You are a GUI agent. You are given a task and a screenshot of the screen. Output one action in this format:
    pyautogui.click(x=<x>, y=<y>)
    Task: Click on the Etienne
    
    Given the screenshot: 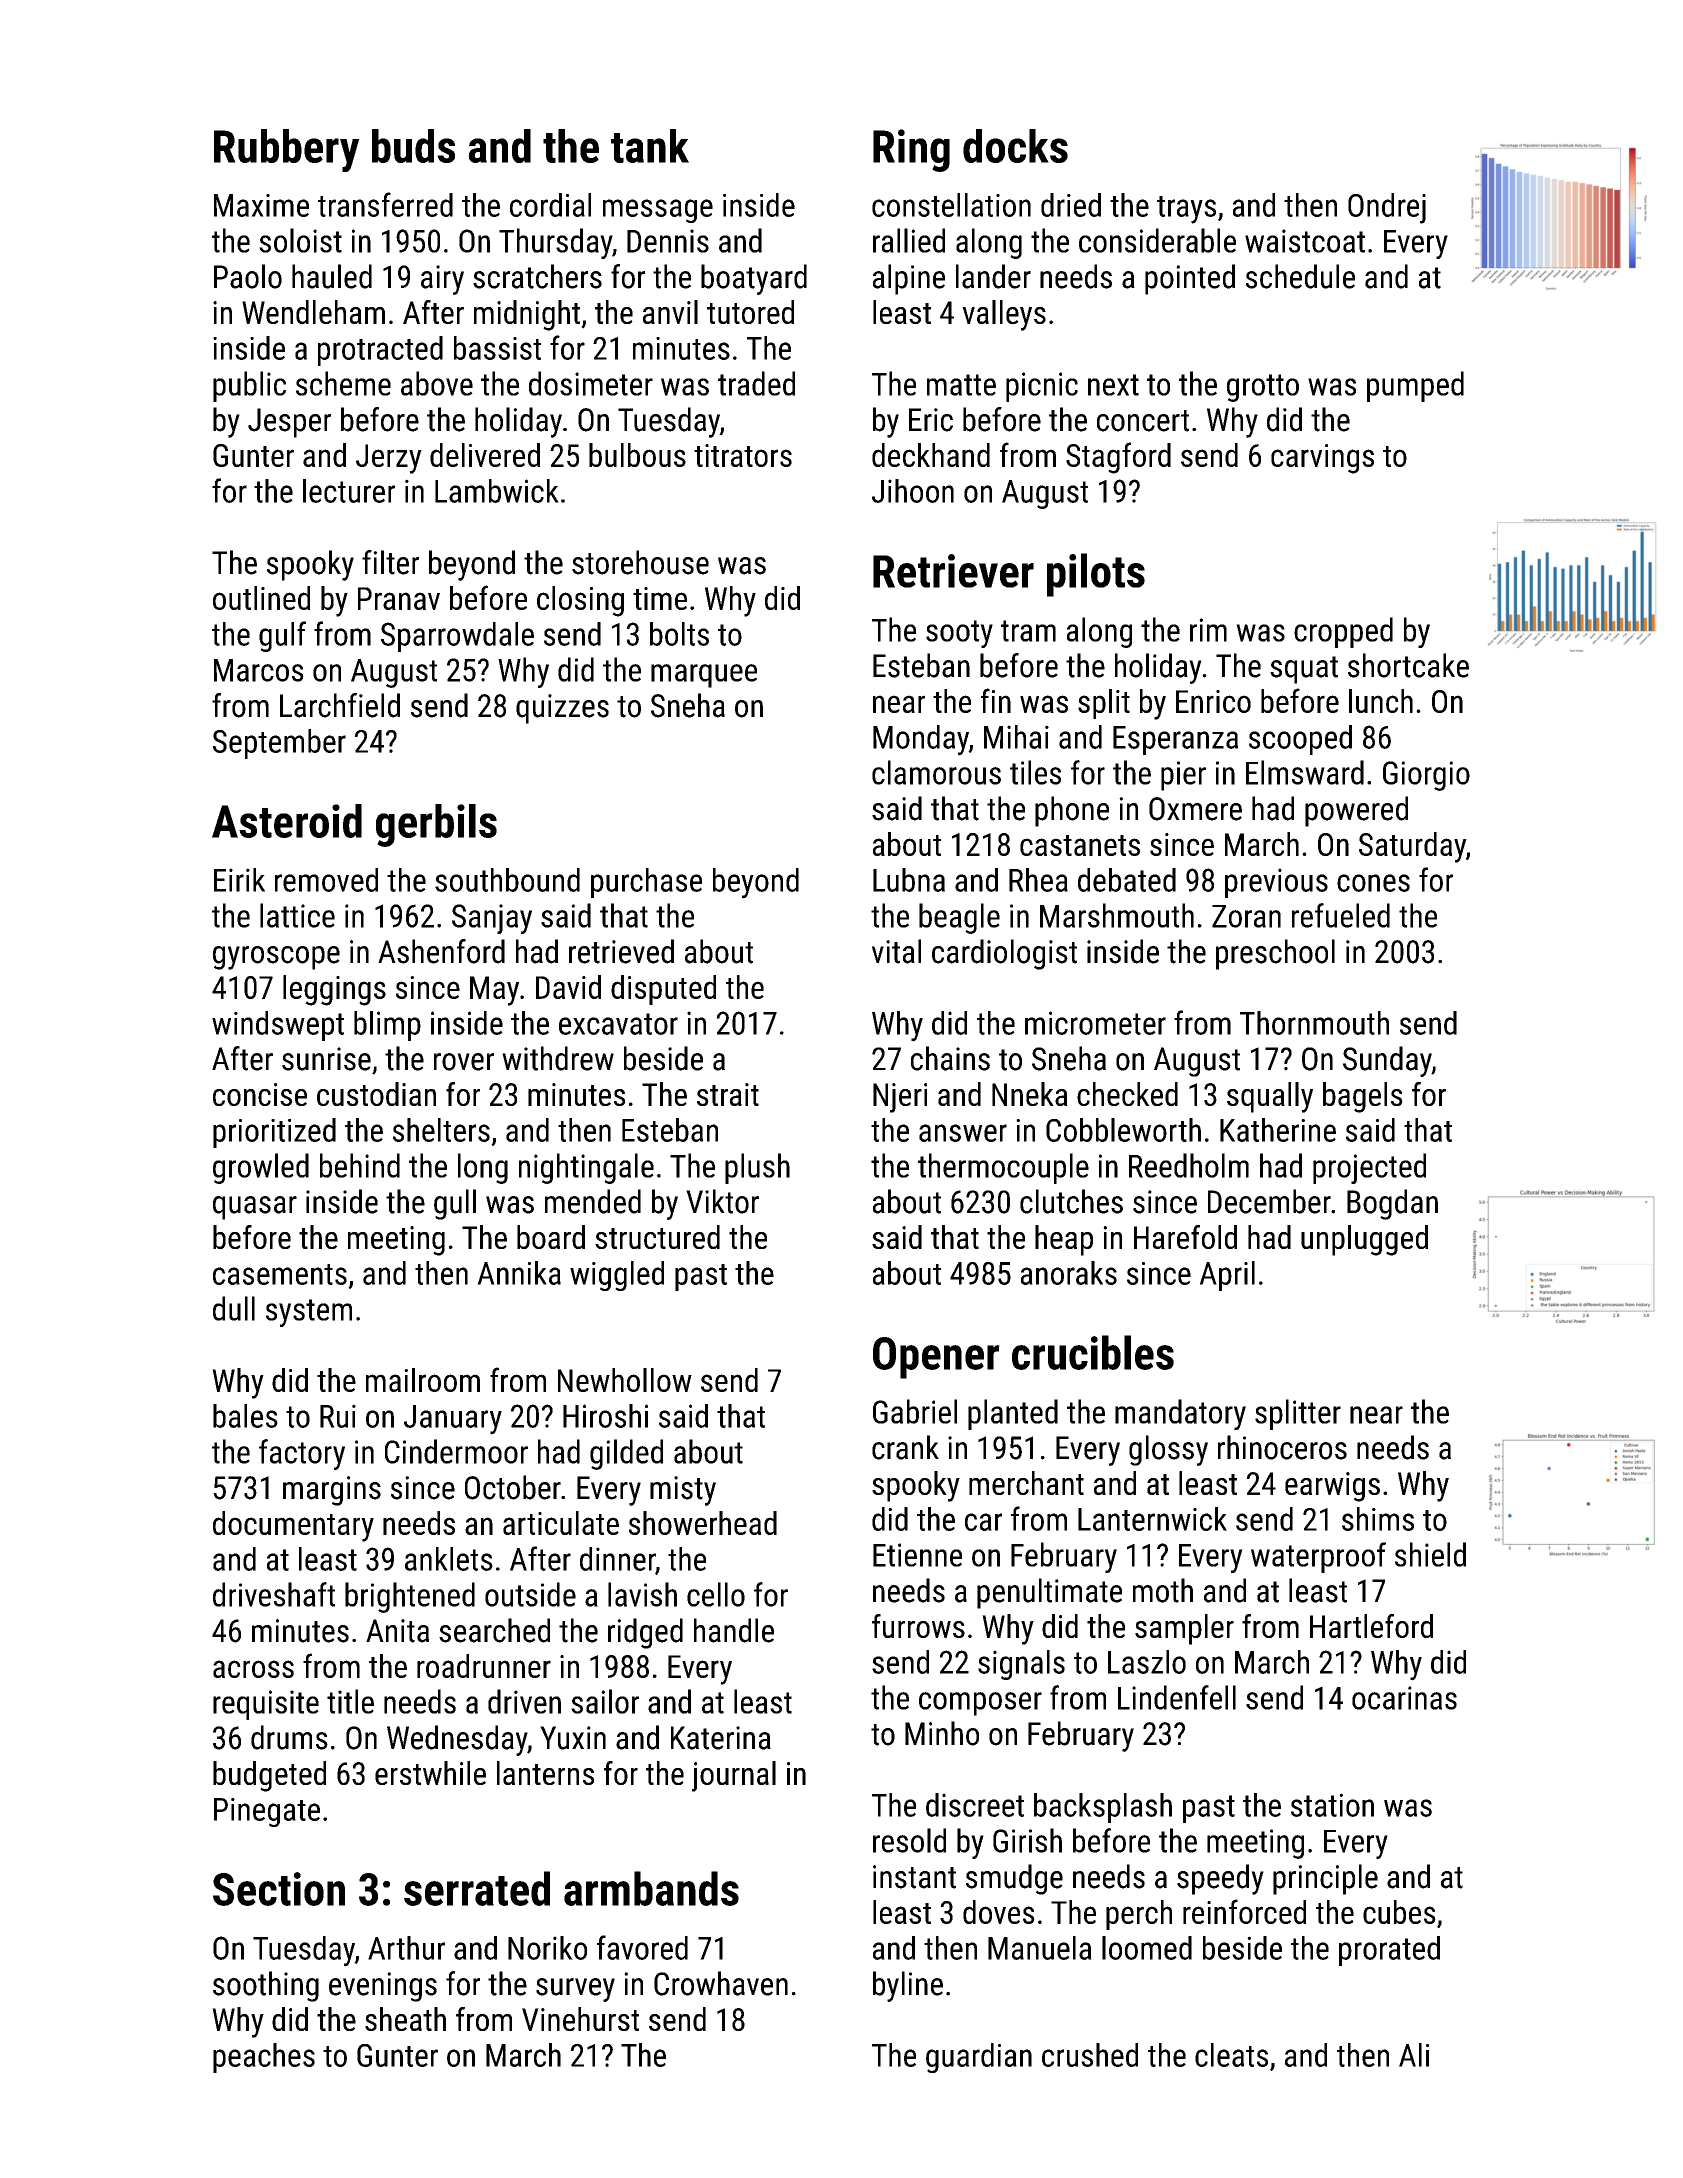 What is the action you would take?
    pyautogui.click(x=917, y=1555)
